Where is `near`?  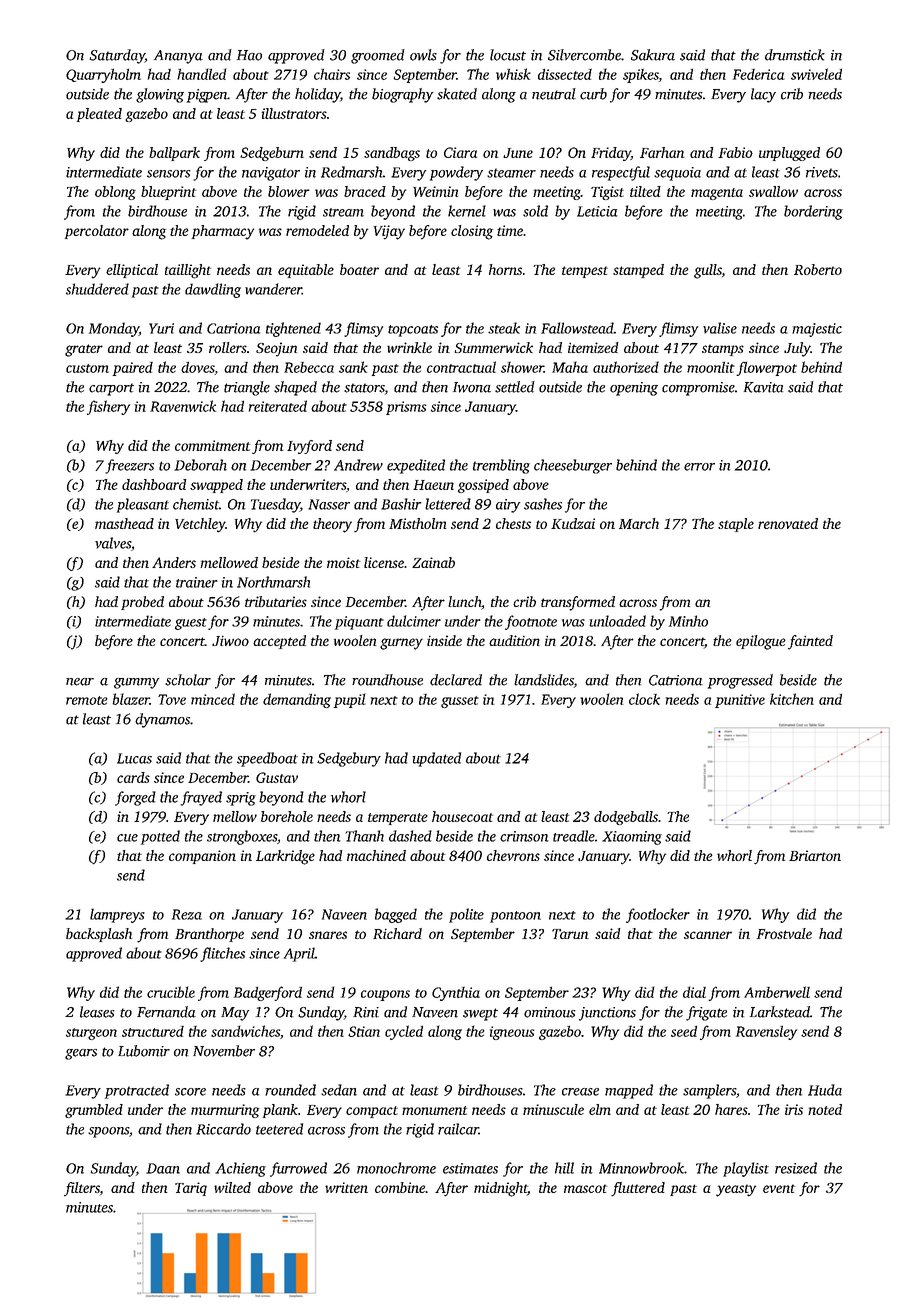
near is located at coordinates (80, 682).
